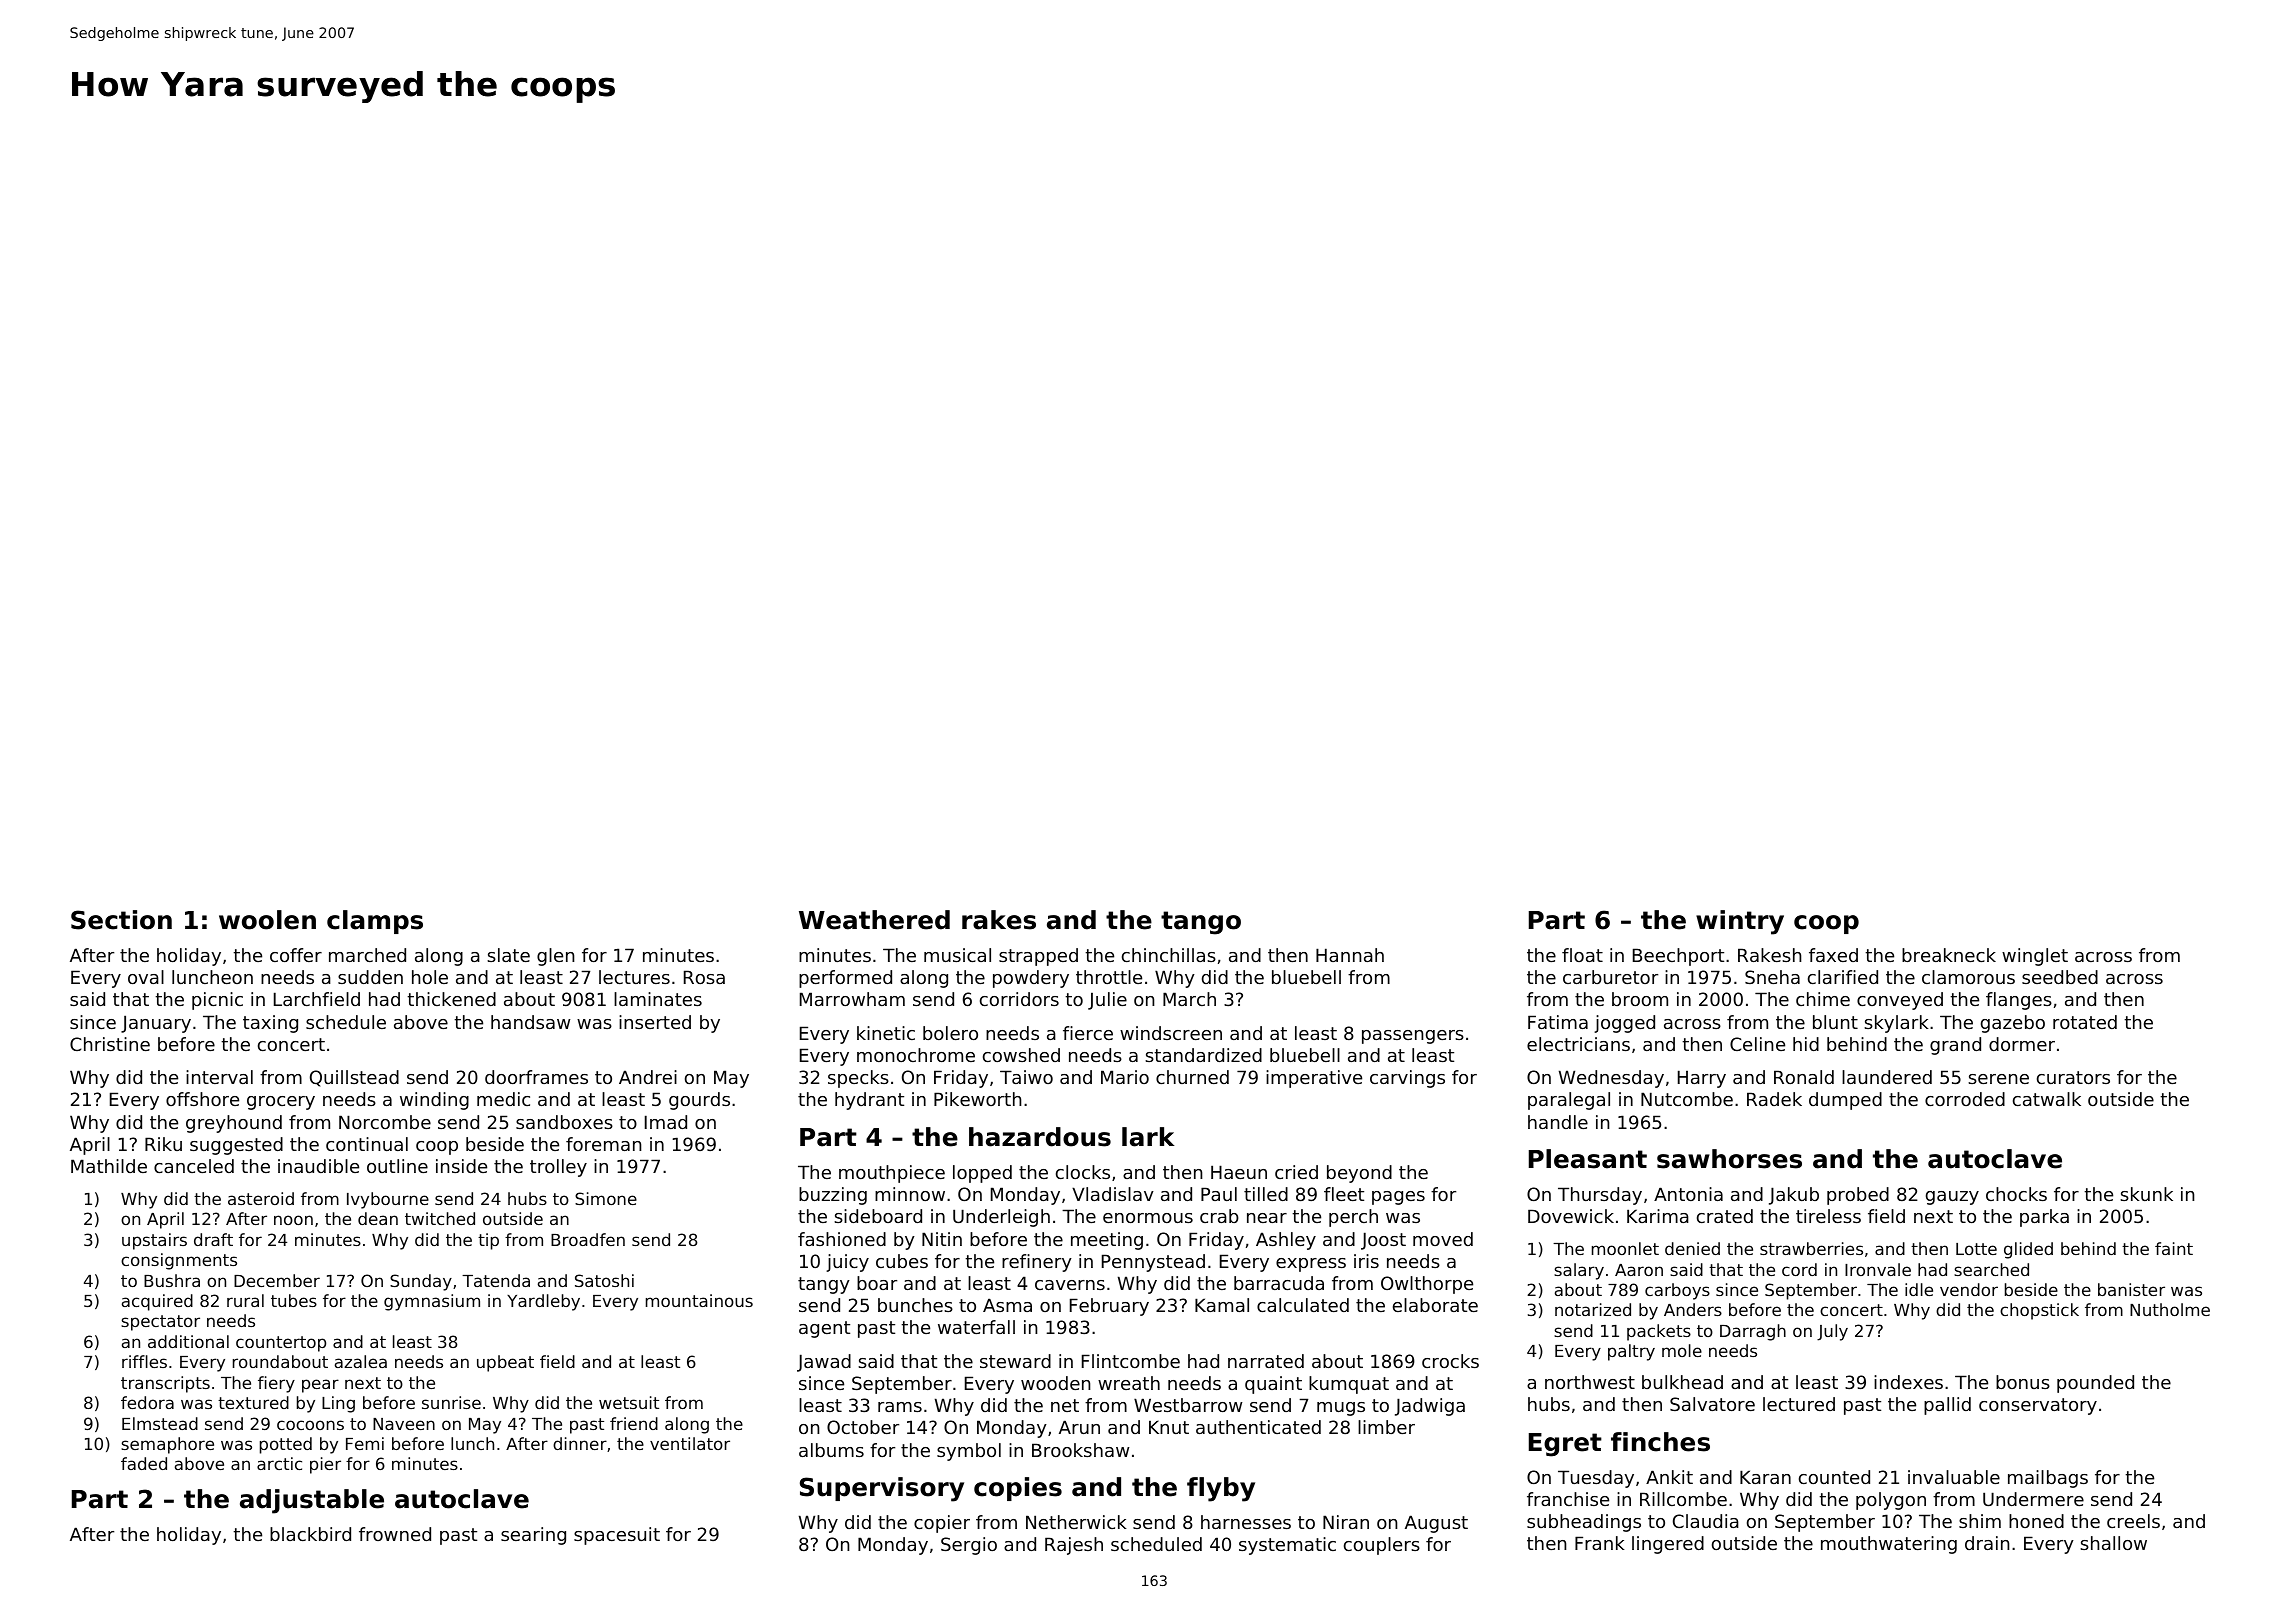 The width and height of the page is (2281, 1613). I want to click on spectator, so click(160, 1323).
